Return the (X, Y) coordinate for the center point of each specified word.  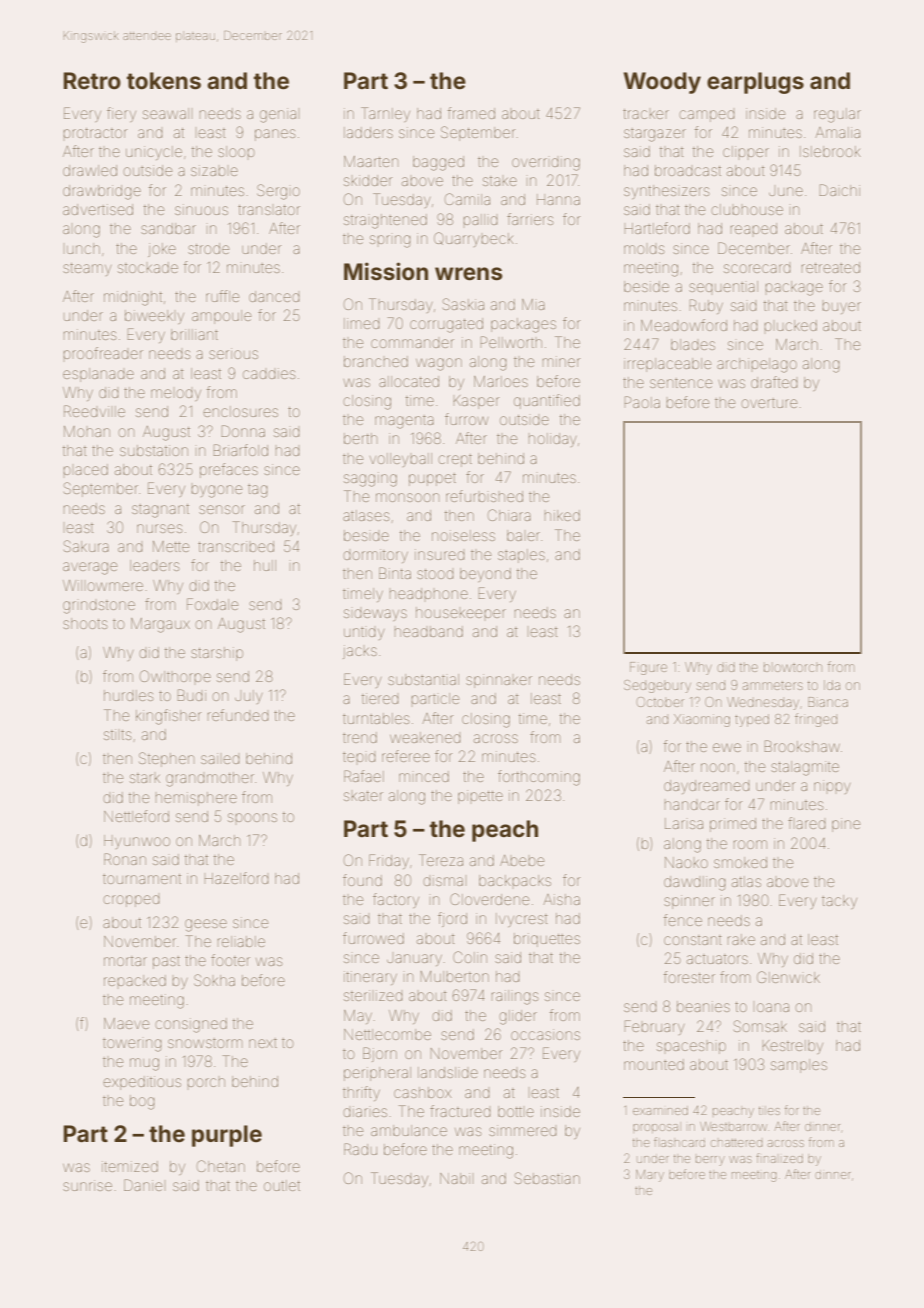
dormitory (375, 556)
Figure (648, 668)
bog (142, 1102)
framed (471, 113)
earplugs (755, 83)
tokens (164, 81)
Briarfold (240, 450)
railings (515, 997)
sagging (370, 479)
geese (206, 925)
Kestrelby (792, 1047)
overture (769, 403)
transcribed (236, 546)
